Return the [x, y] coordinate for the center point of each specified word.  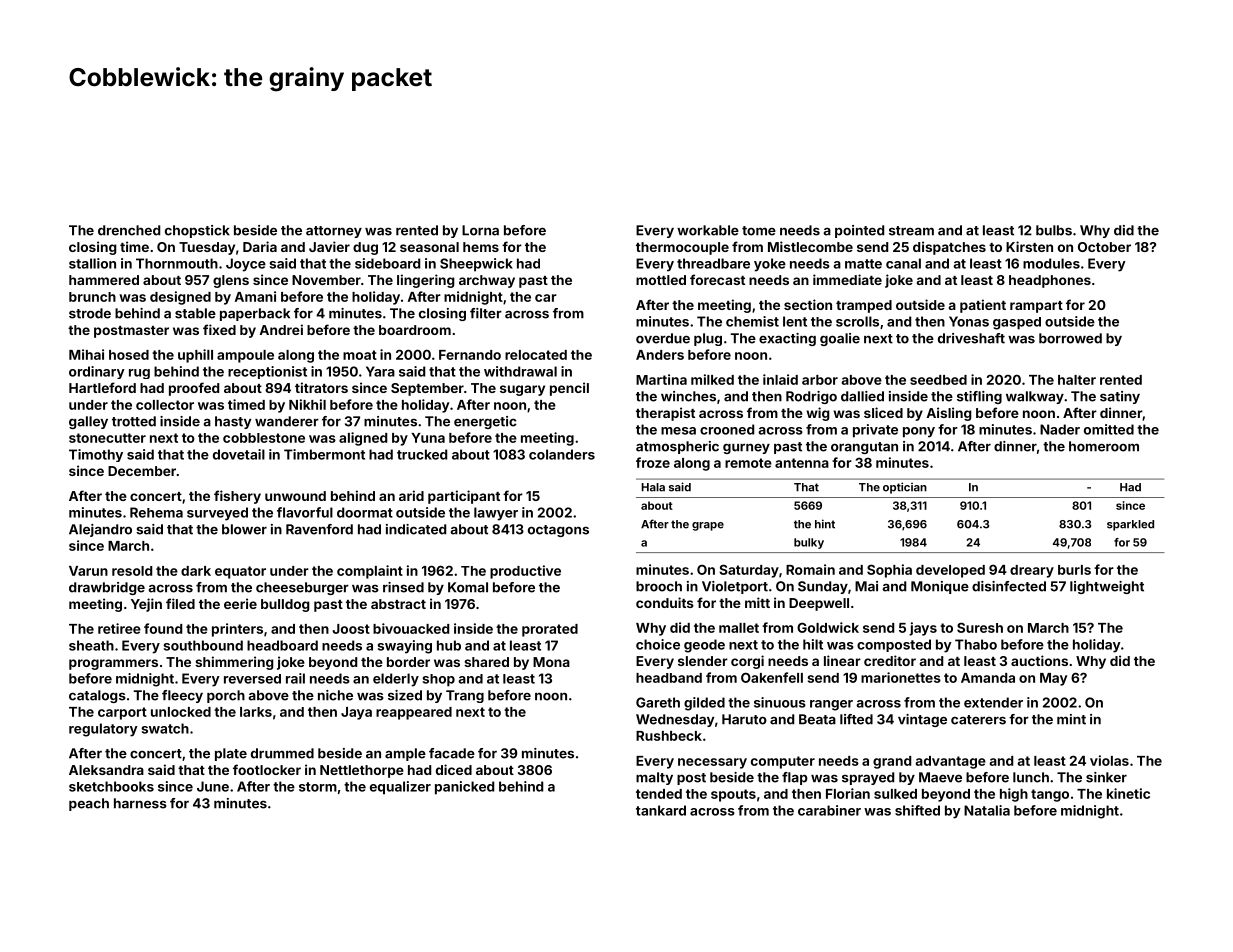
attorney [334, 232]
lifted [856, 719]
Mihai [86, 354]
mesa [678, 431]
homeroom [1104, 446]
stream [911, 231]
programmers [113, 664]
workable [708, 230]
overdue [663, 338]
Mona [551, 662]
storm [318, 787]
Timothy [96, 455]
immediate [847, 279]
